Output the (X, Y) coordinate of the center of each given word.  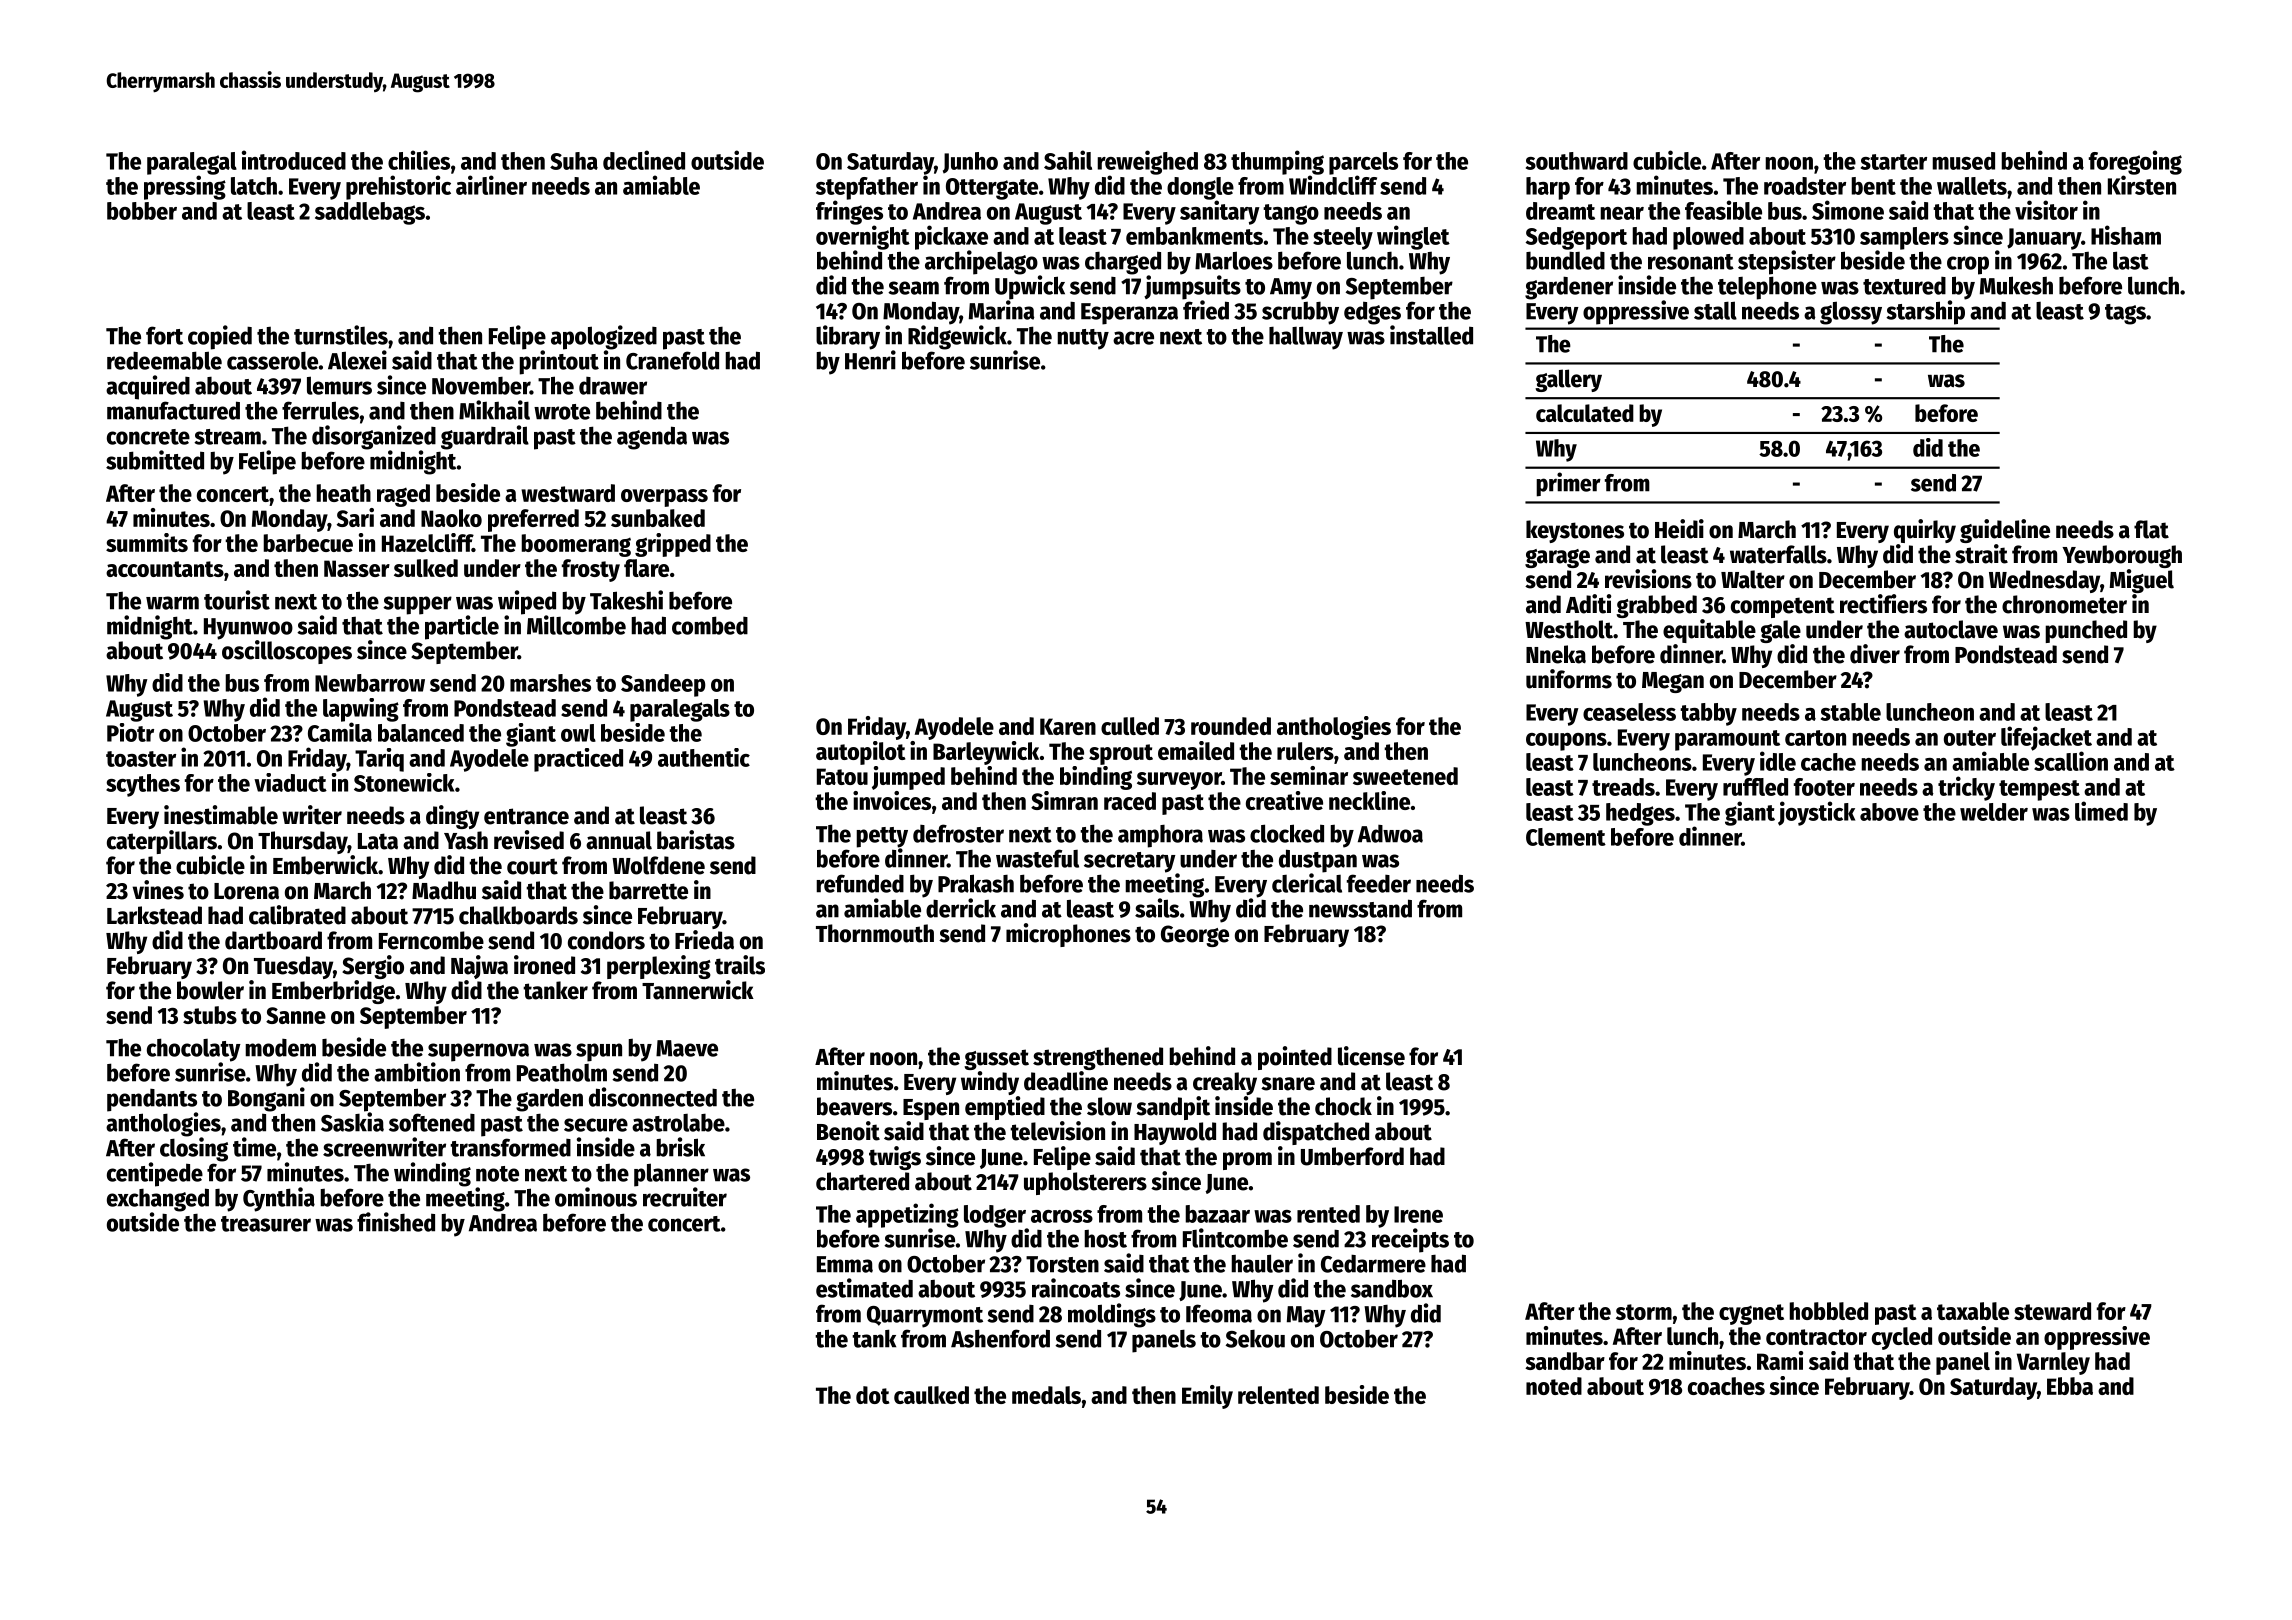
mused (1963, 161)
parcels (1363, 163)
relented (1278, 1395)
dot (873, 1395)
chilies (419, 160)
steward (2052, 1311)
